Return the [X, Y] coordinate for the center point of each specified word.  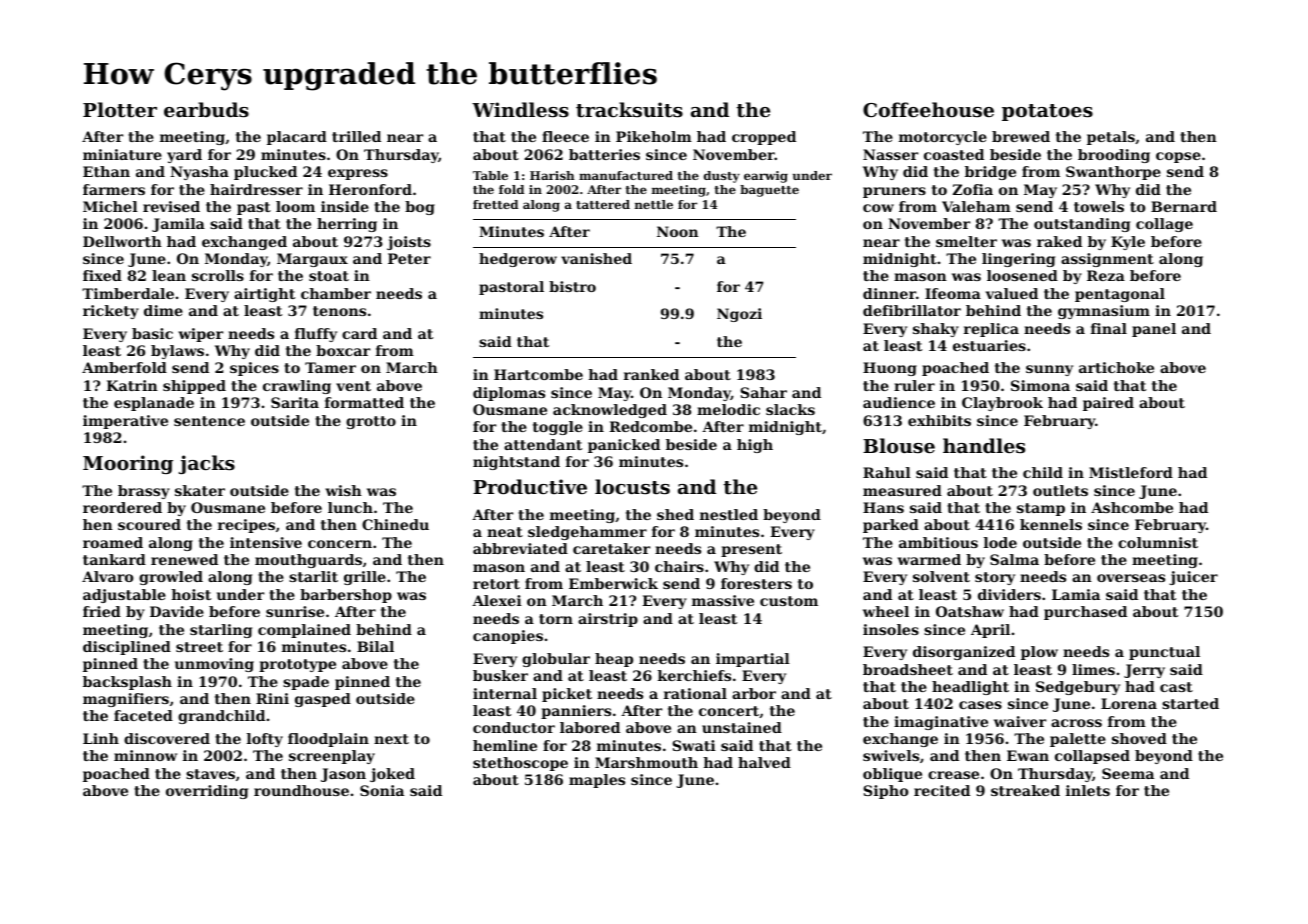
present [751, 550]
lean [169, 275]
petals [1111, 138]
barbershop [346, 596]
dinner [889, 293]
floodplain [328, 740]
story [995, 578]
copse [1178, 157]
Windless [520, 110]
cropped [764, 138]
